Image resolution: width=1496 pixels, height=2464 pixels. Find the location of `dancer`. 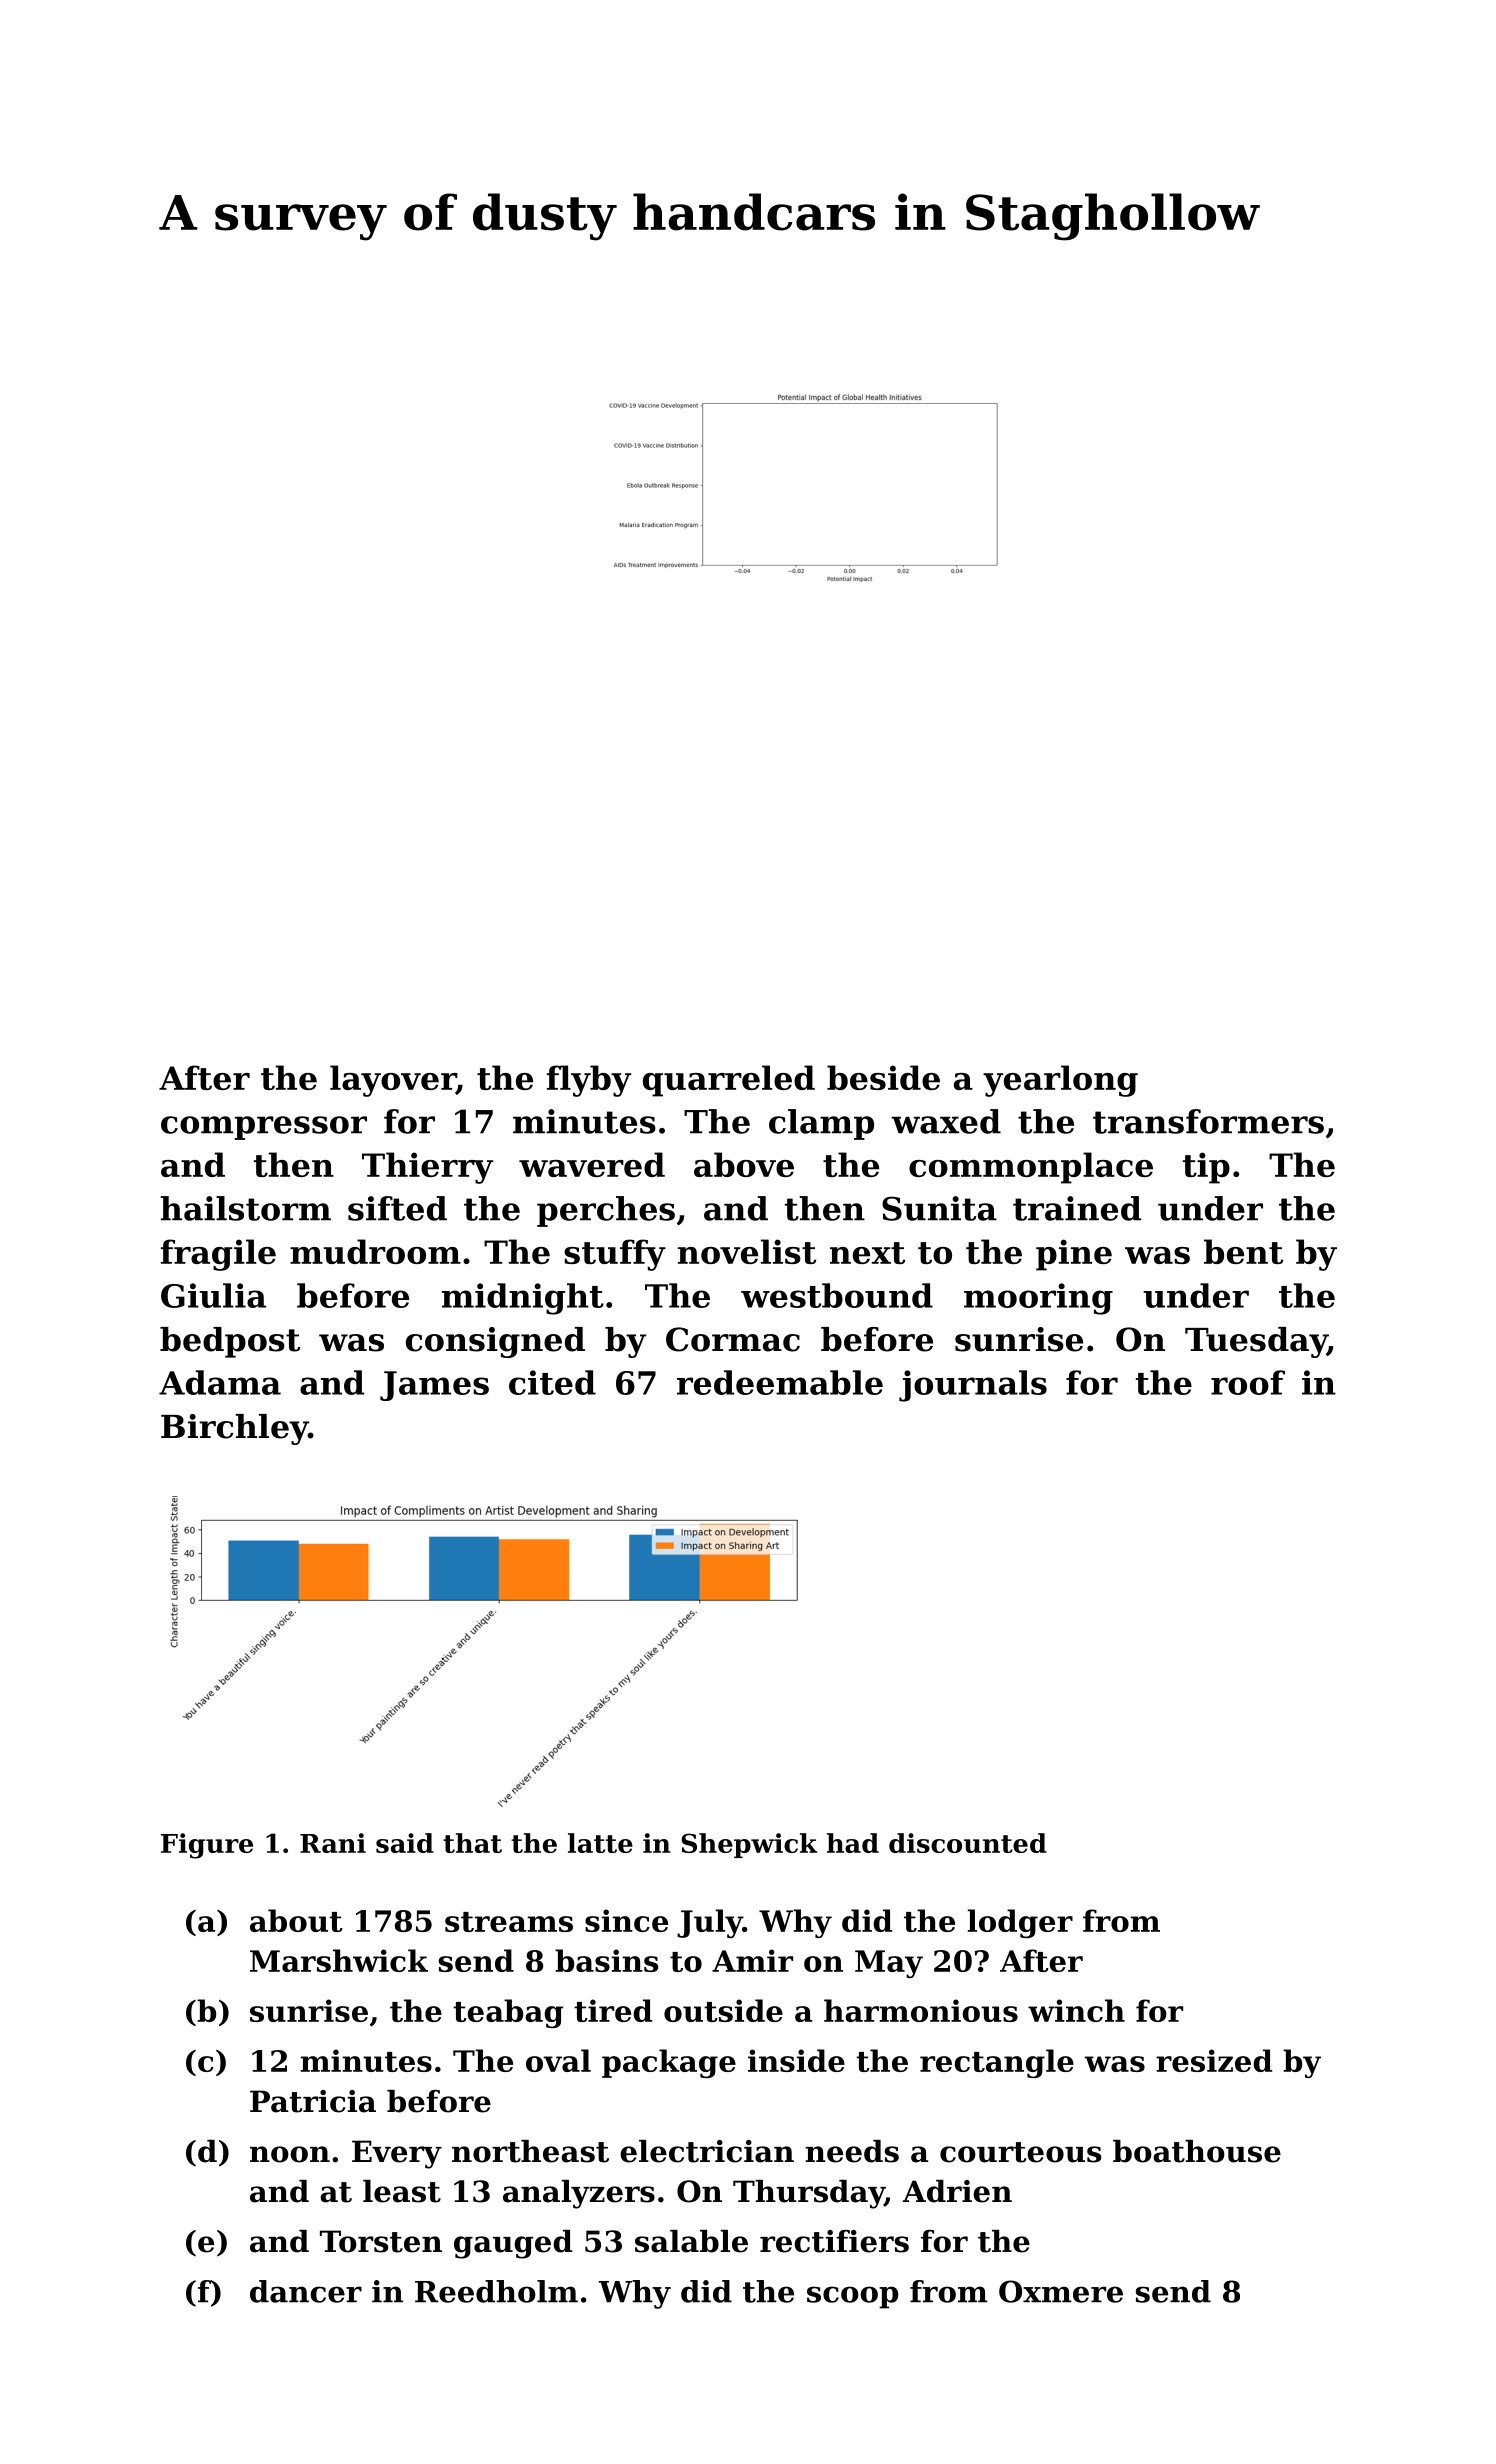

dancer is located at coordinates (306, 2291).
